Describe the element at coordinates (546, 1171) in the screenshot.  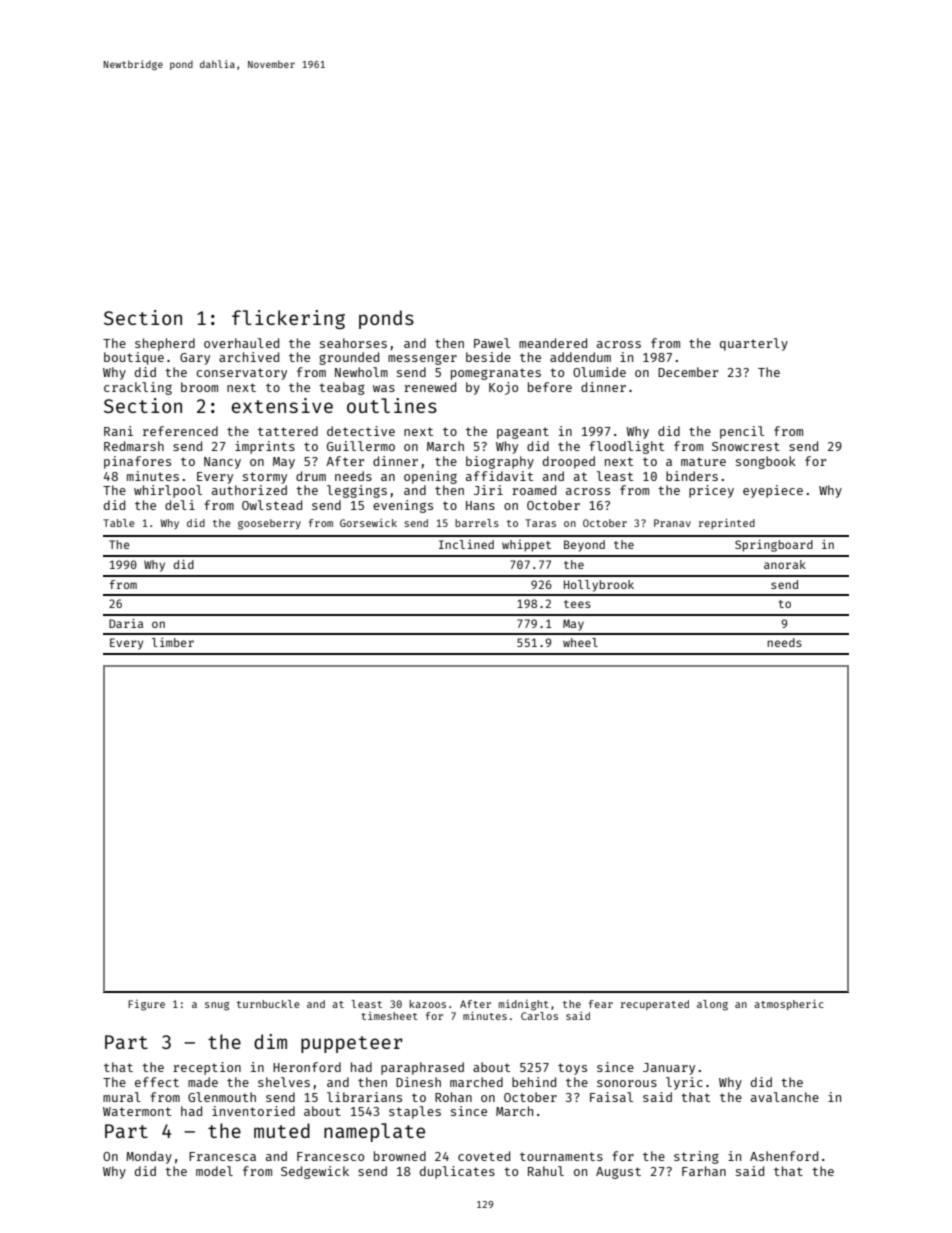
I see `Rahul` at that location.
